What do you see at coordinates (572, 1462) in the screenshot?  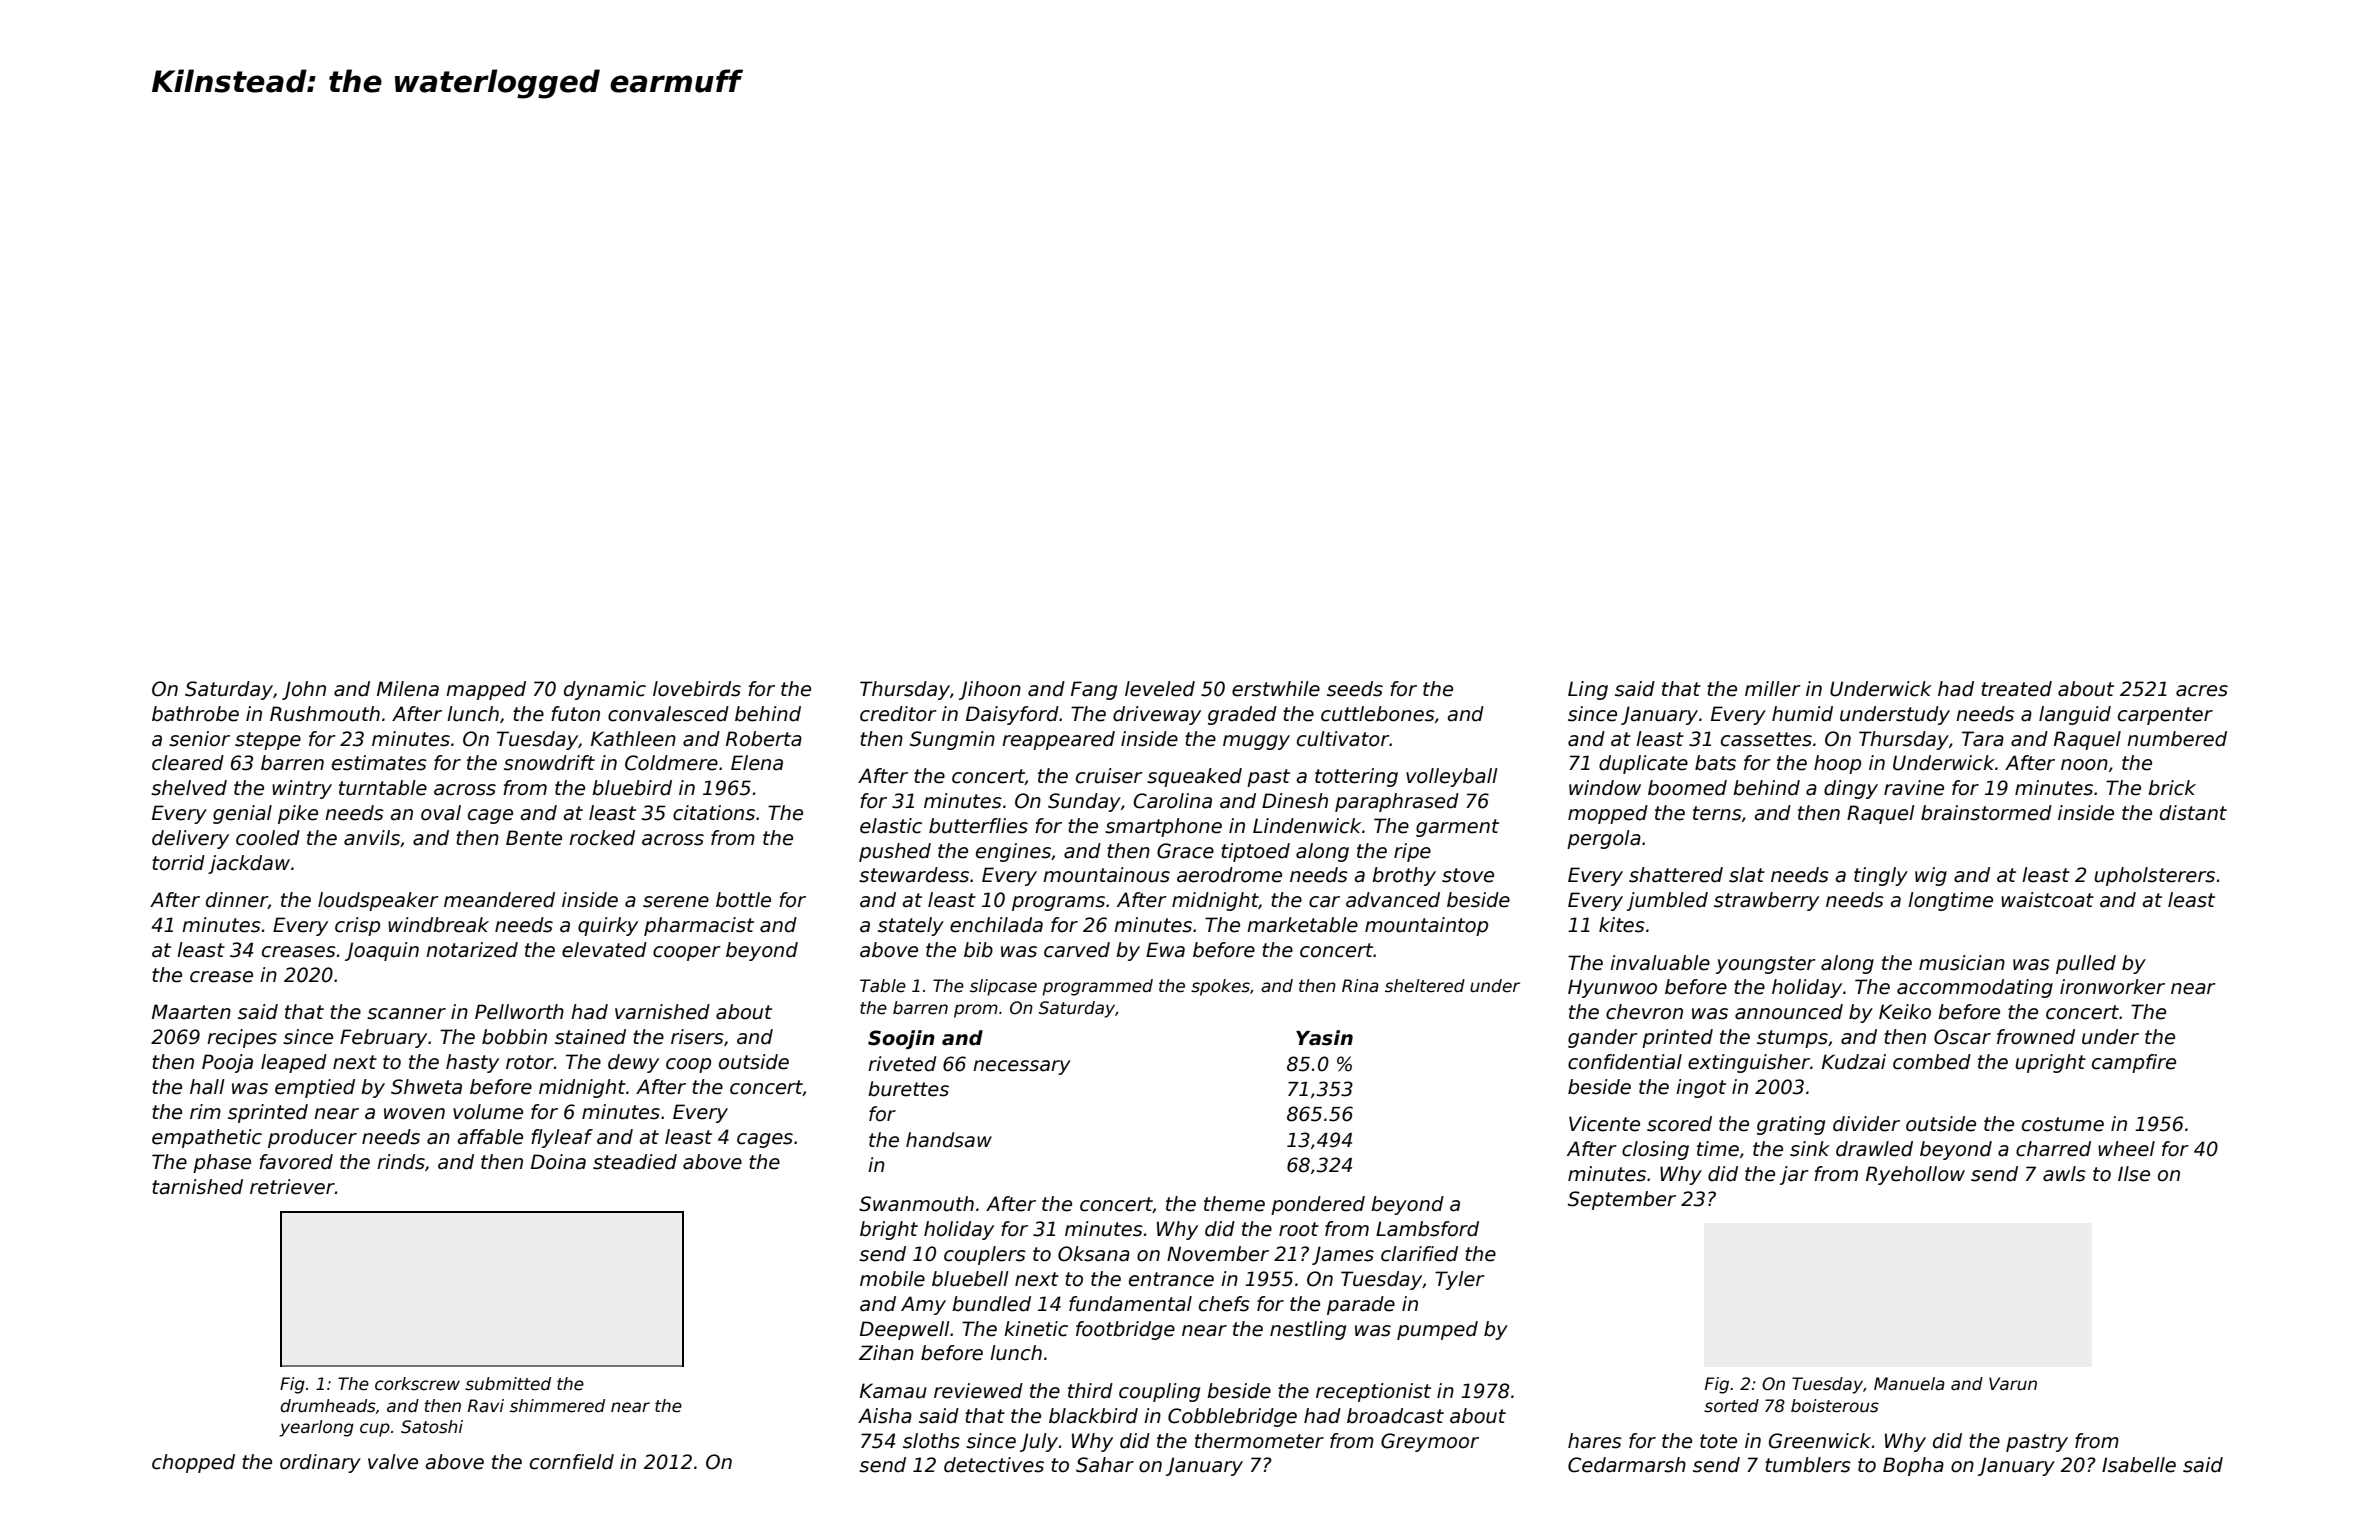 I see `cornfield` at bounding box center [572, 1462].
